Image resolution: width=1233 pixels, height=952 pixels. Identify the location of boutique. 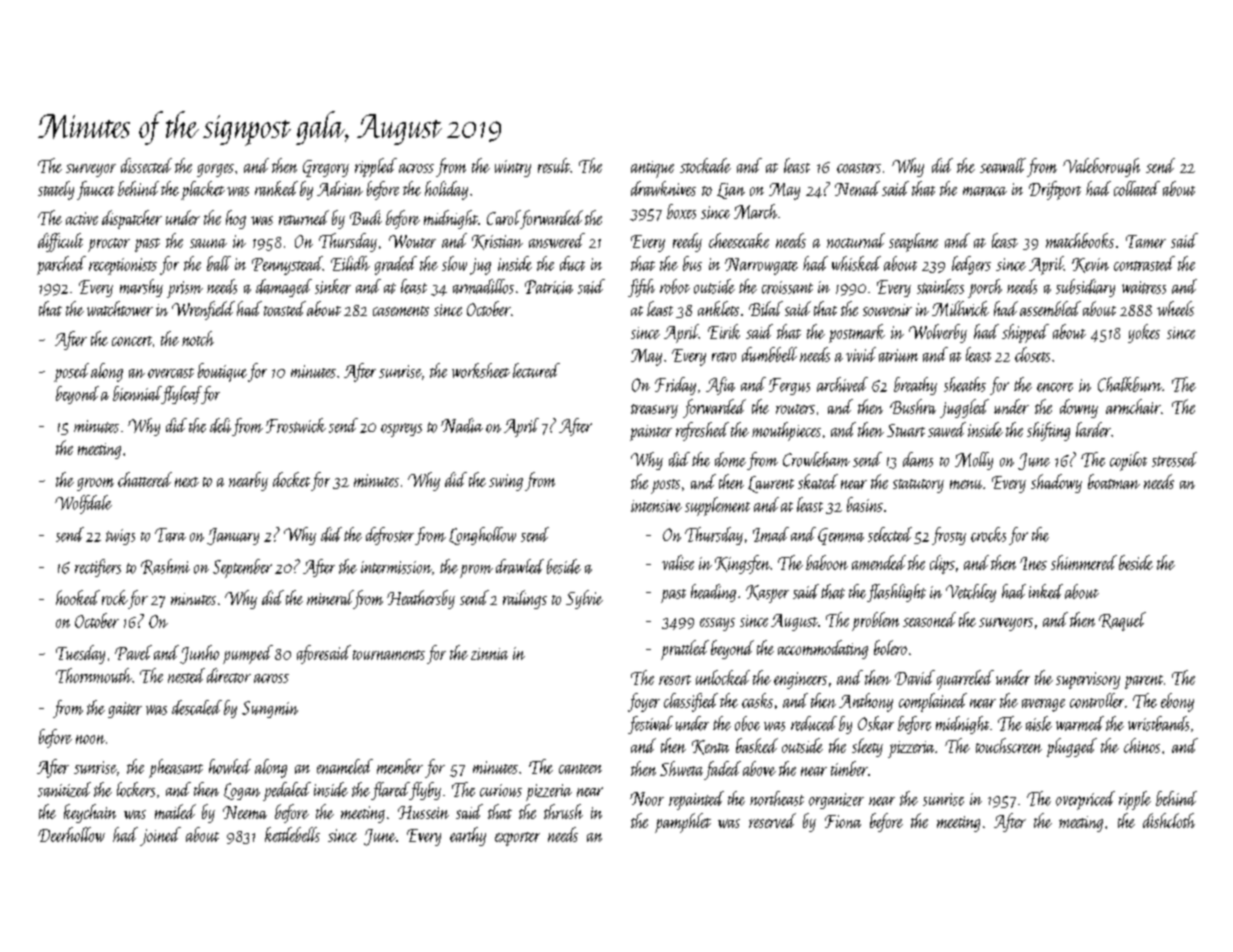
(222, 372).
